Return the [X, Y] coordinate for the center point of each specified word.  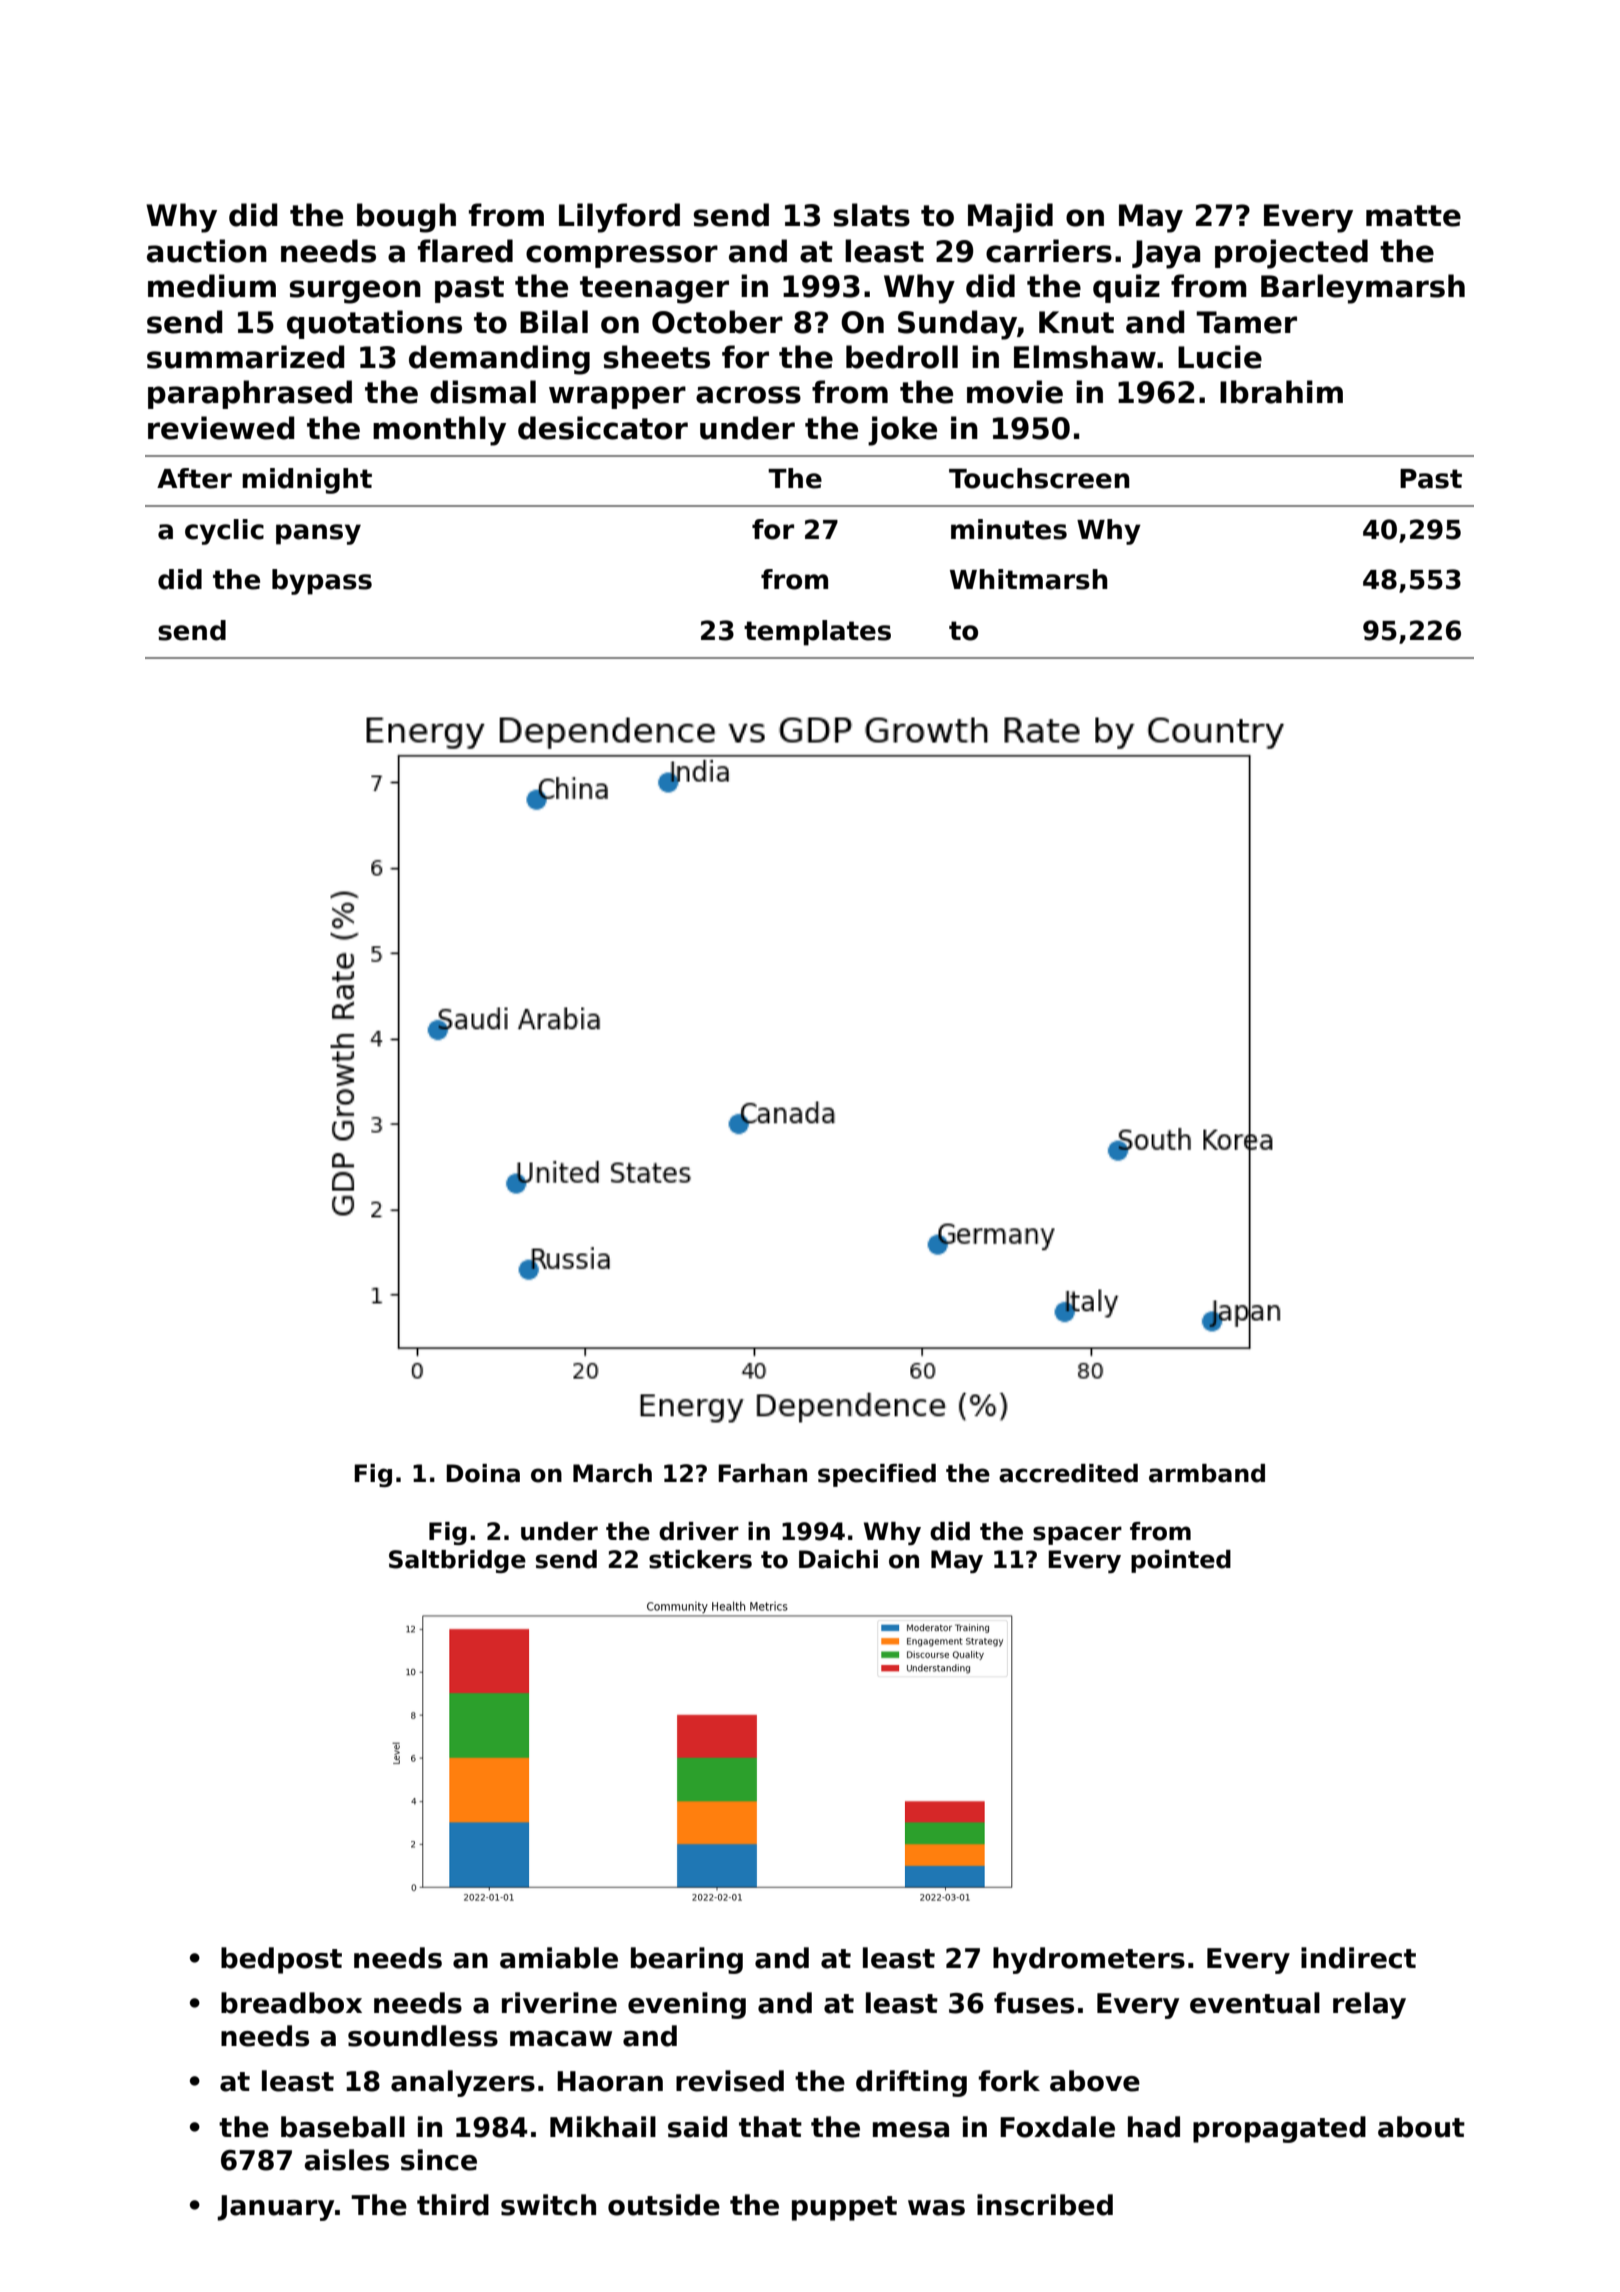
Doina [483, 1473]
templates [817, 633]
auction [207, 251]
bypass [322, 582]
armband [1207, 1473]
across [748, 395]
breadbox [291, 2003]
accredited [1068, 1473]
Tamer [1246, 322]
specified [877, 1475]
